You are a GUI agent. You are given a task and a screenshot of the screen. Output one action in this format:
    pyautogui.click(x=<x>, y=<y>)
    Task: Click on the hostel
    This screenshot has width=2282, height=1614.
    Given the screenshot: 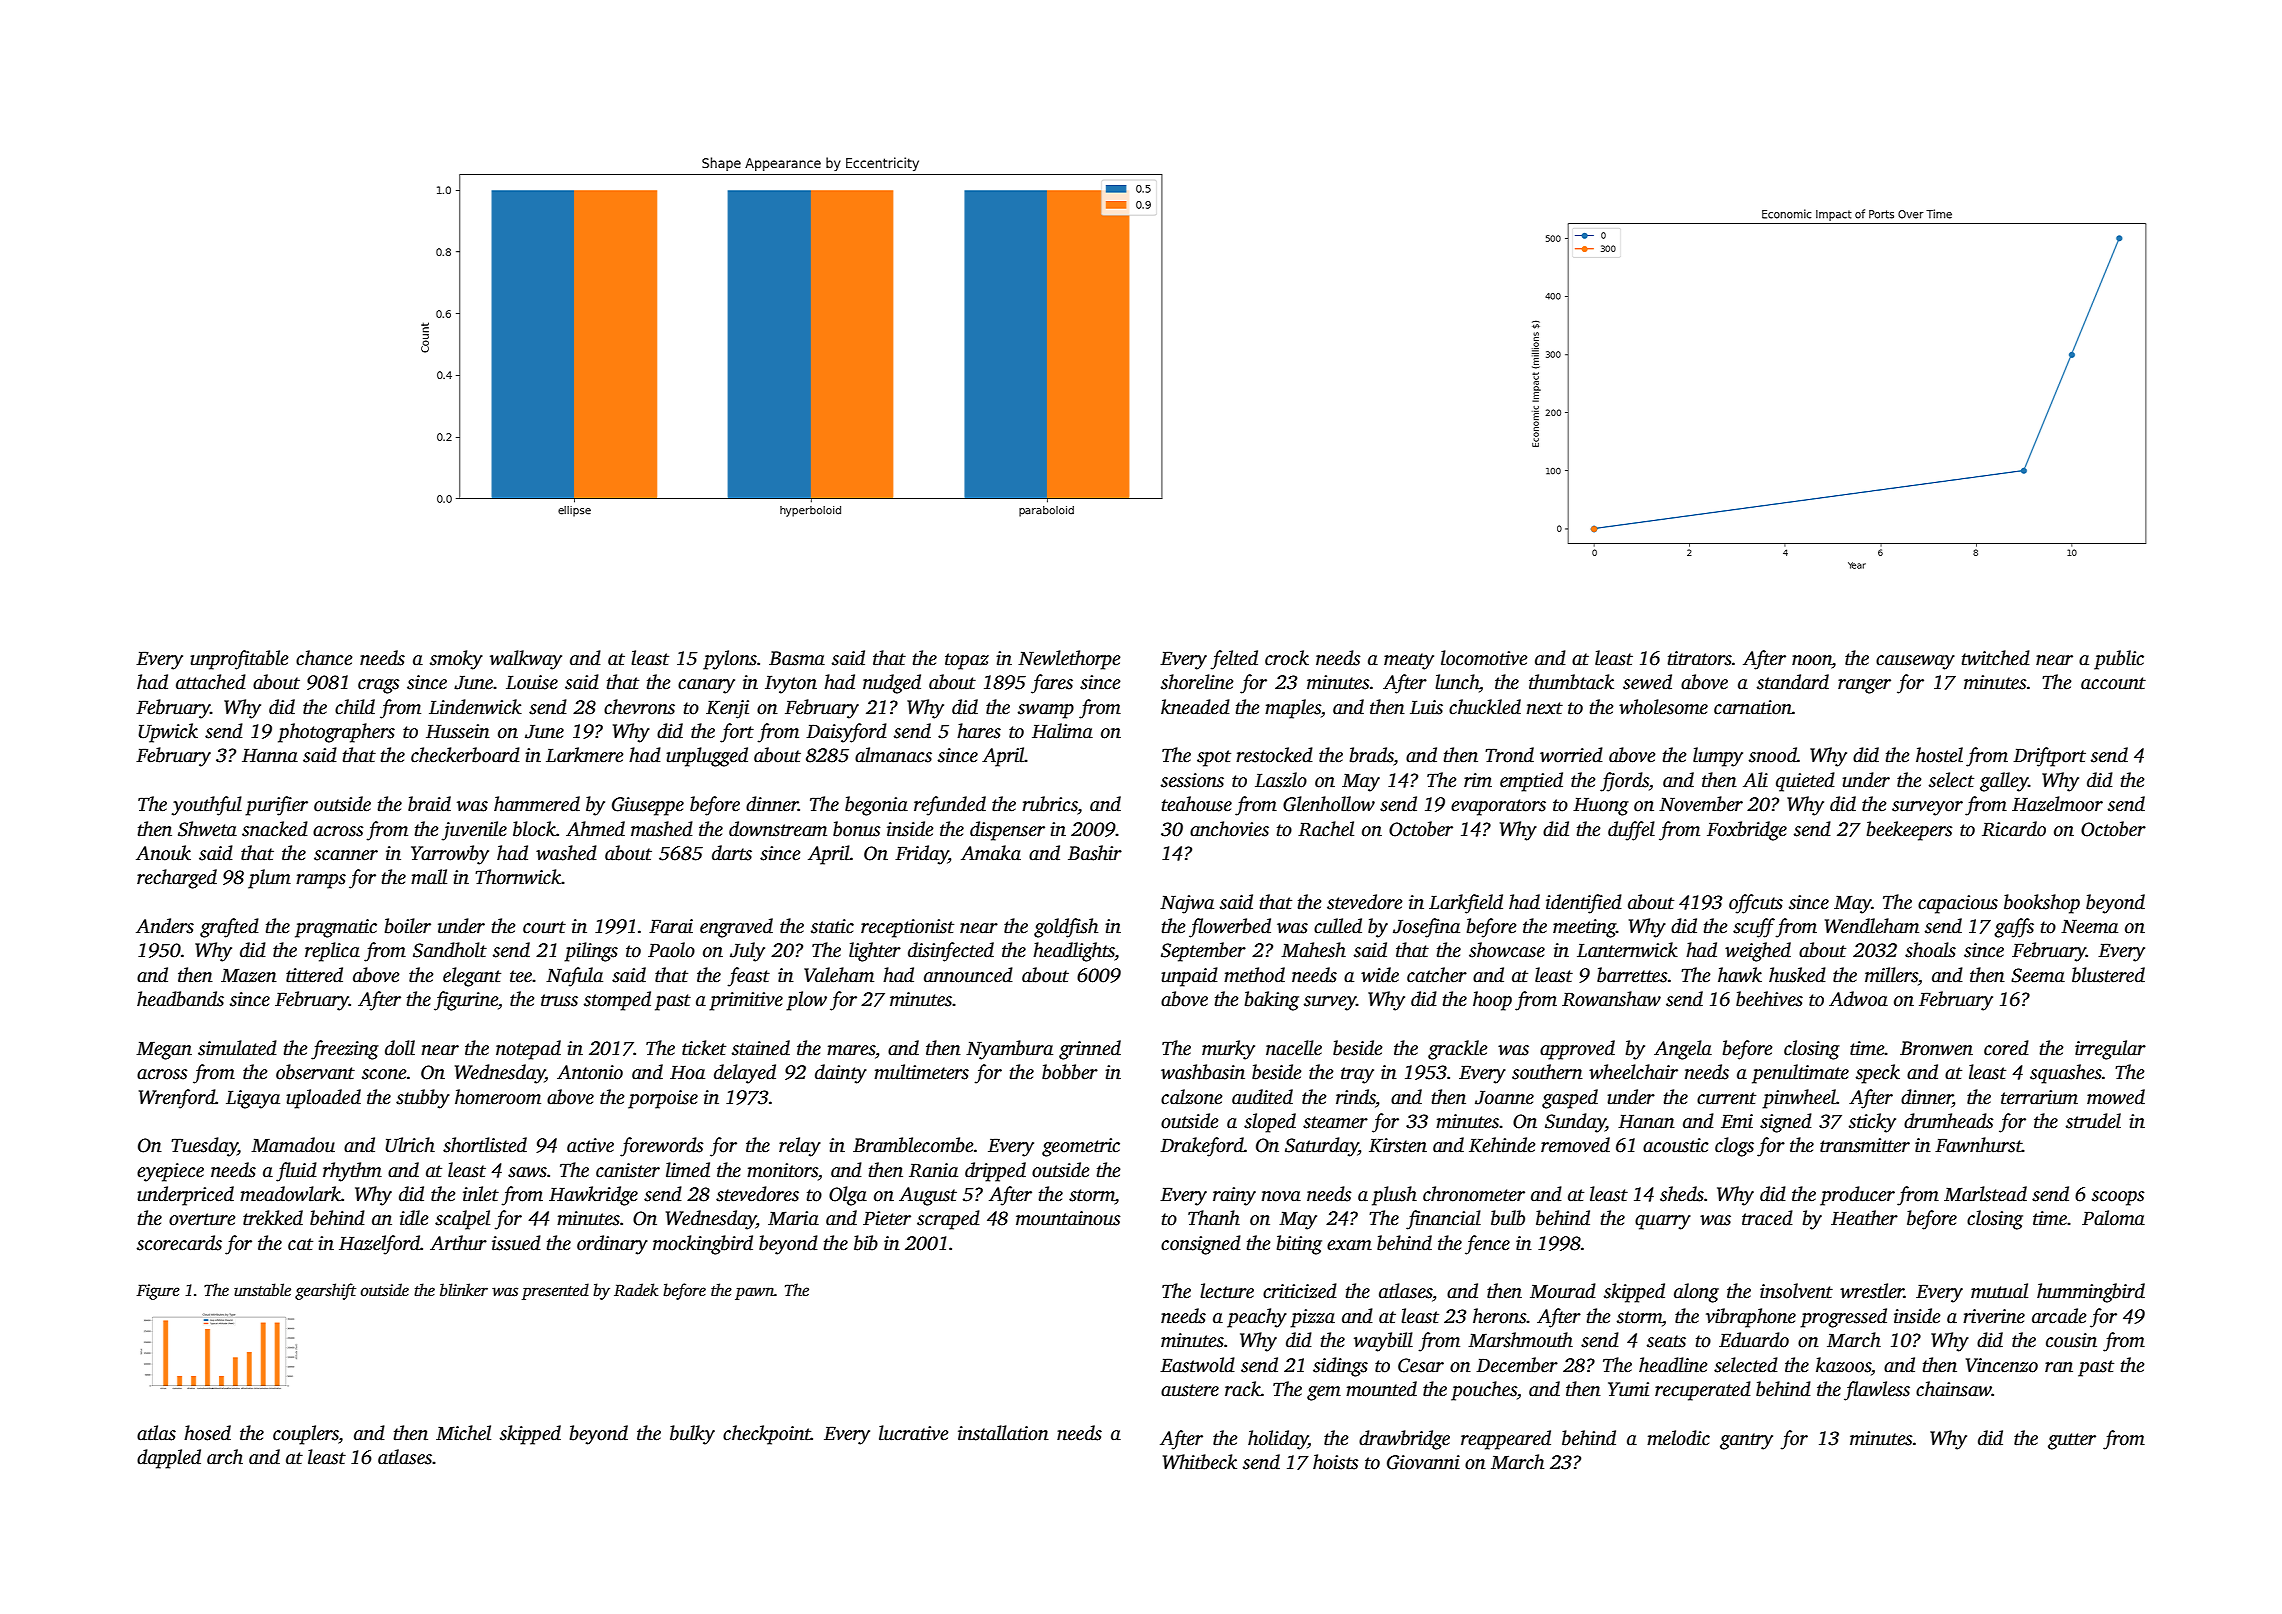 What is the action you would take?
    pyautogui.click(x=1939, y=755)
